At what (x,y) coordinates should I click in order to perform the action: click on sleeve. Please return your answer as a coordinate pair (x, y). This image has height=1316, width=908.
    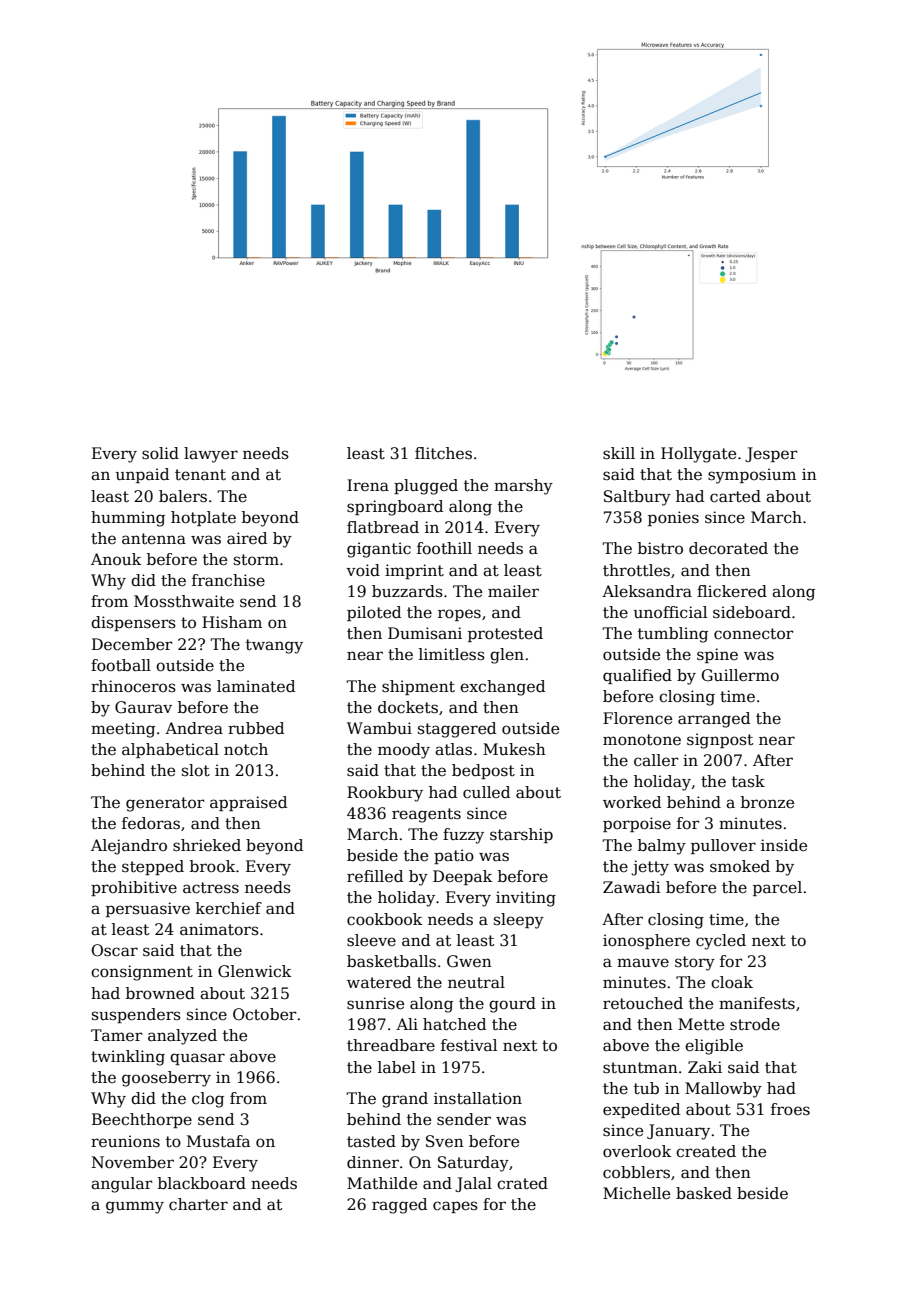
    Looking at the image, I should click on (371, 940).
